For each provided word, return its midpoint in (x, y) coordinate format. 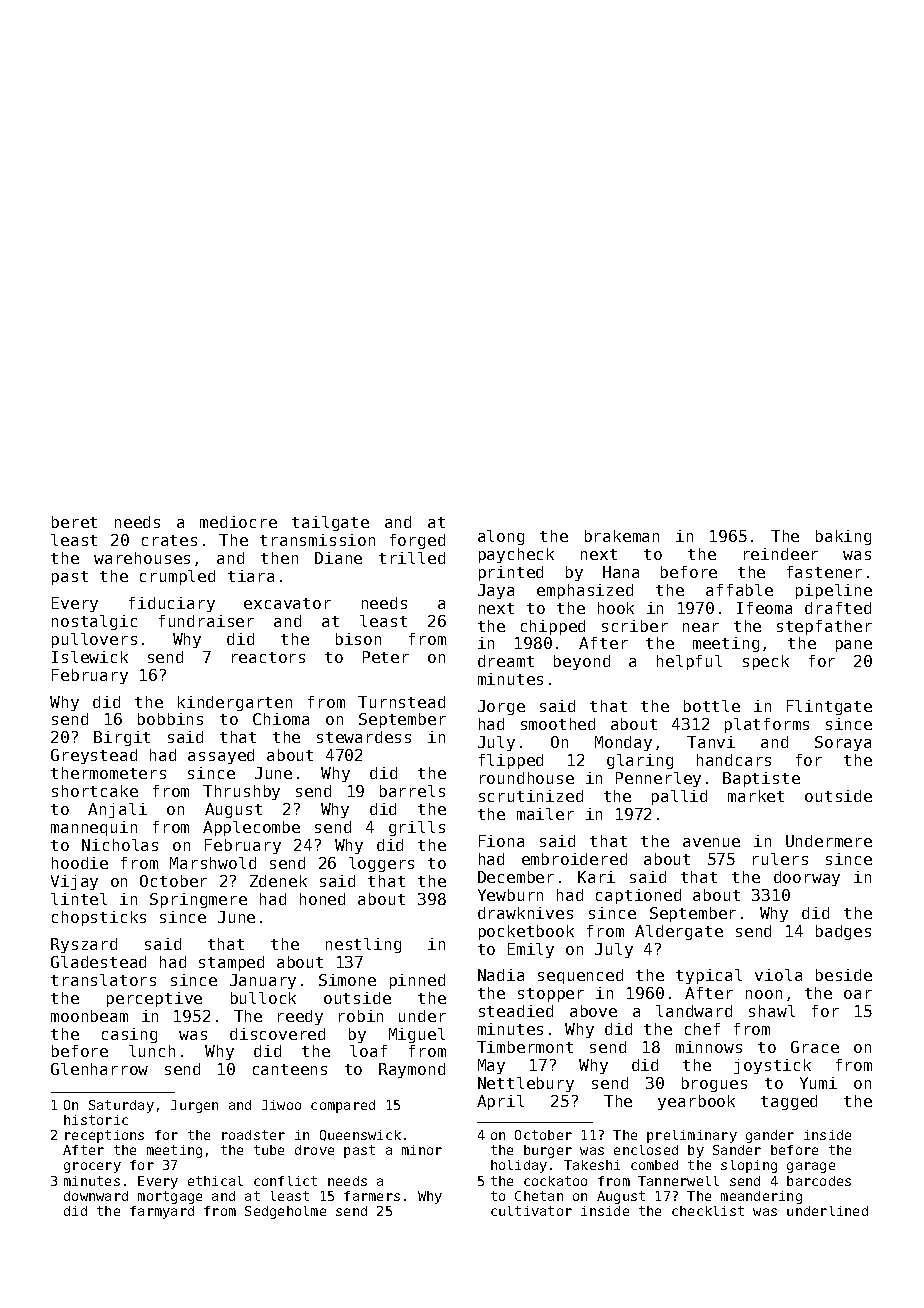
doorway (807, 878)
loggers (381, 864)
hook (616, 608)
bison (358, 639)
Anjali (117, 810)
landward (694, 1011)
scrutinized (531, 796)
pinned (417, 981)
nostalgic (94, 622)
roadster (253, 1135)
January (263, 981)
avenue (711, 842)
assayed (221, 756)
